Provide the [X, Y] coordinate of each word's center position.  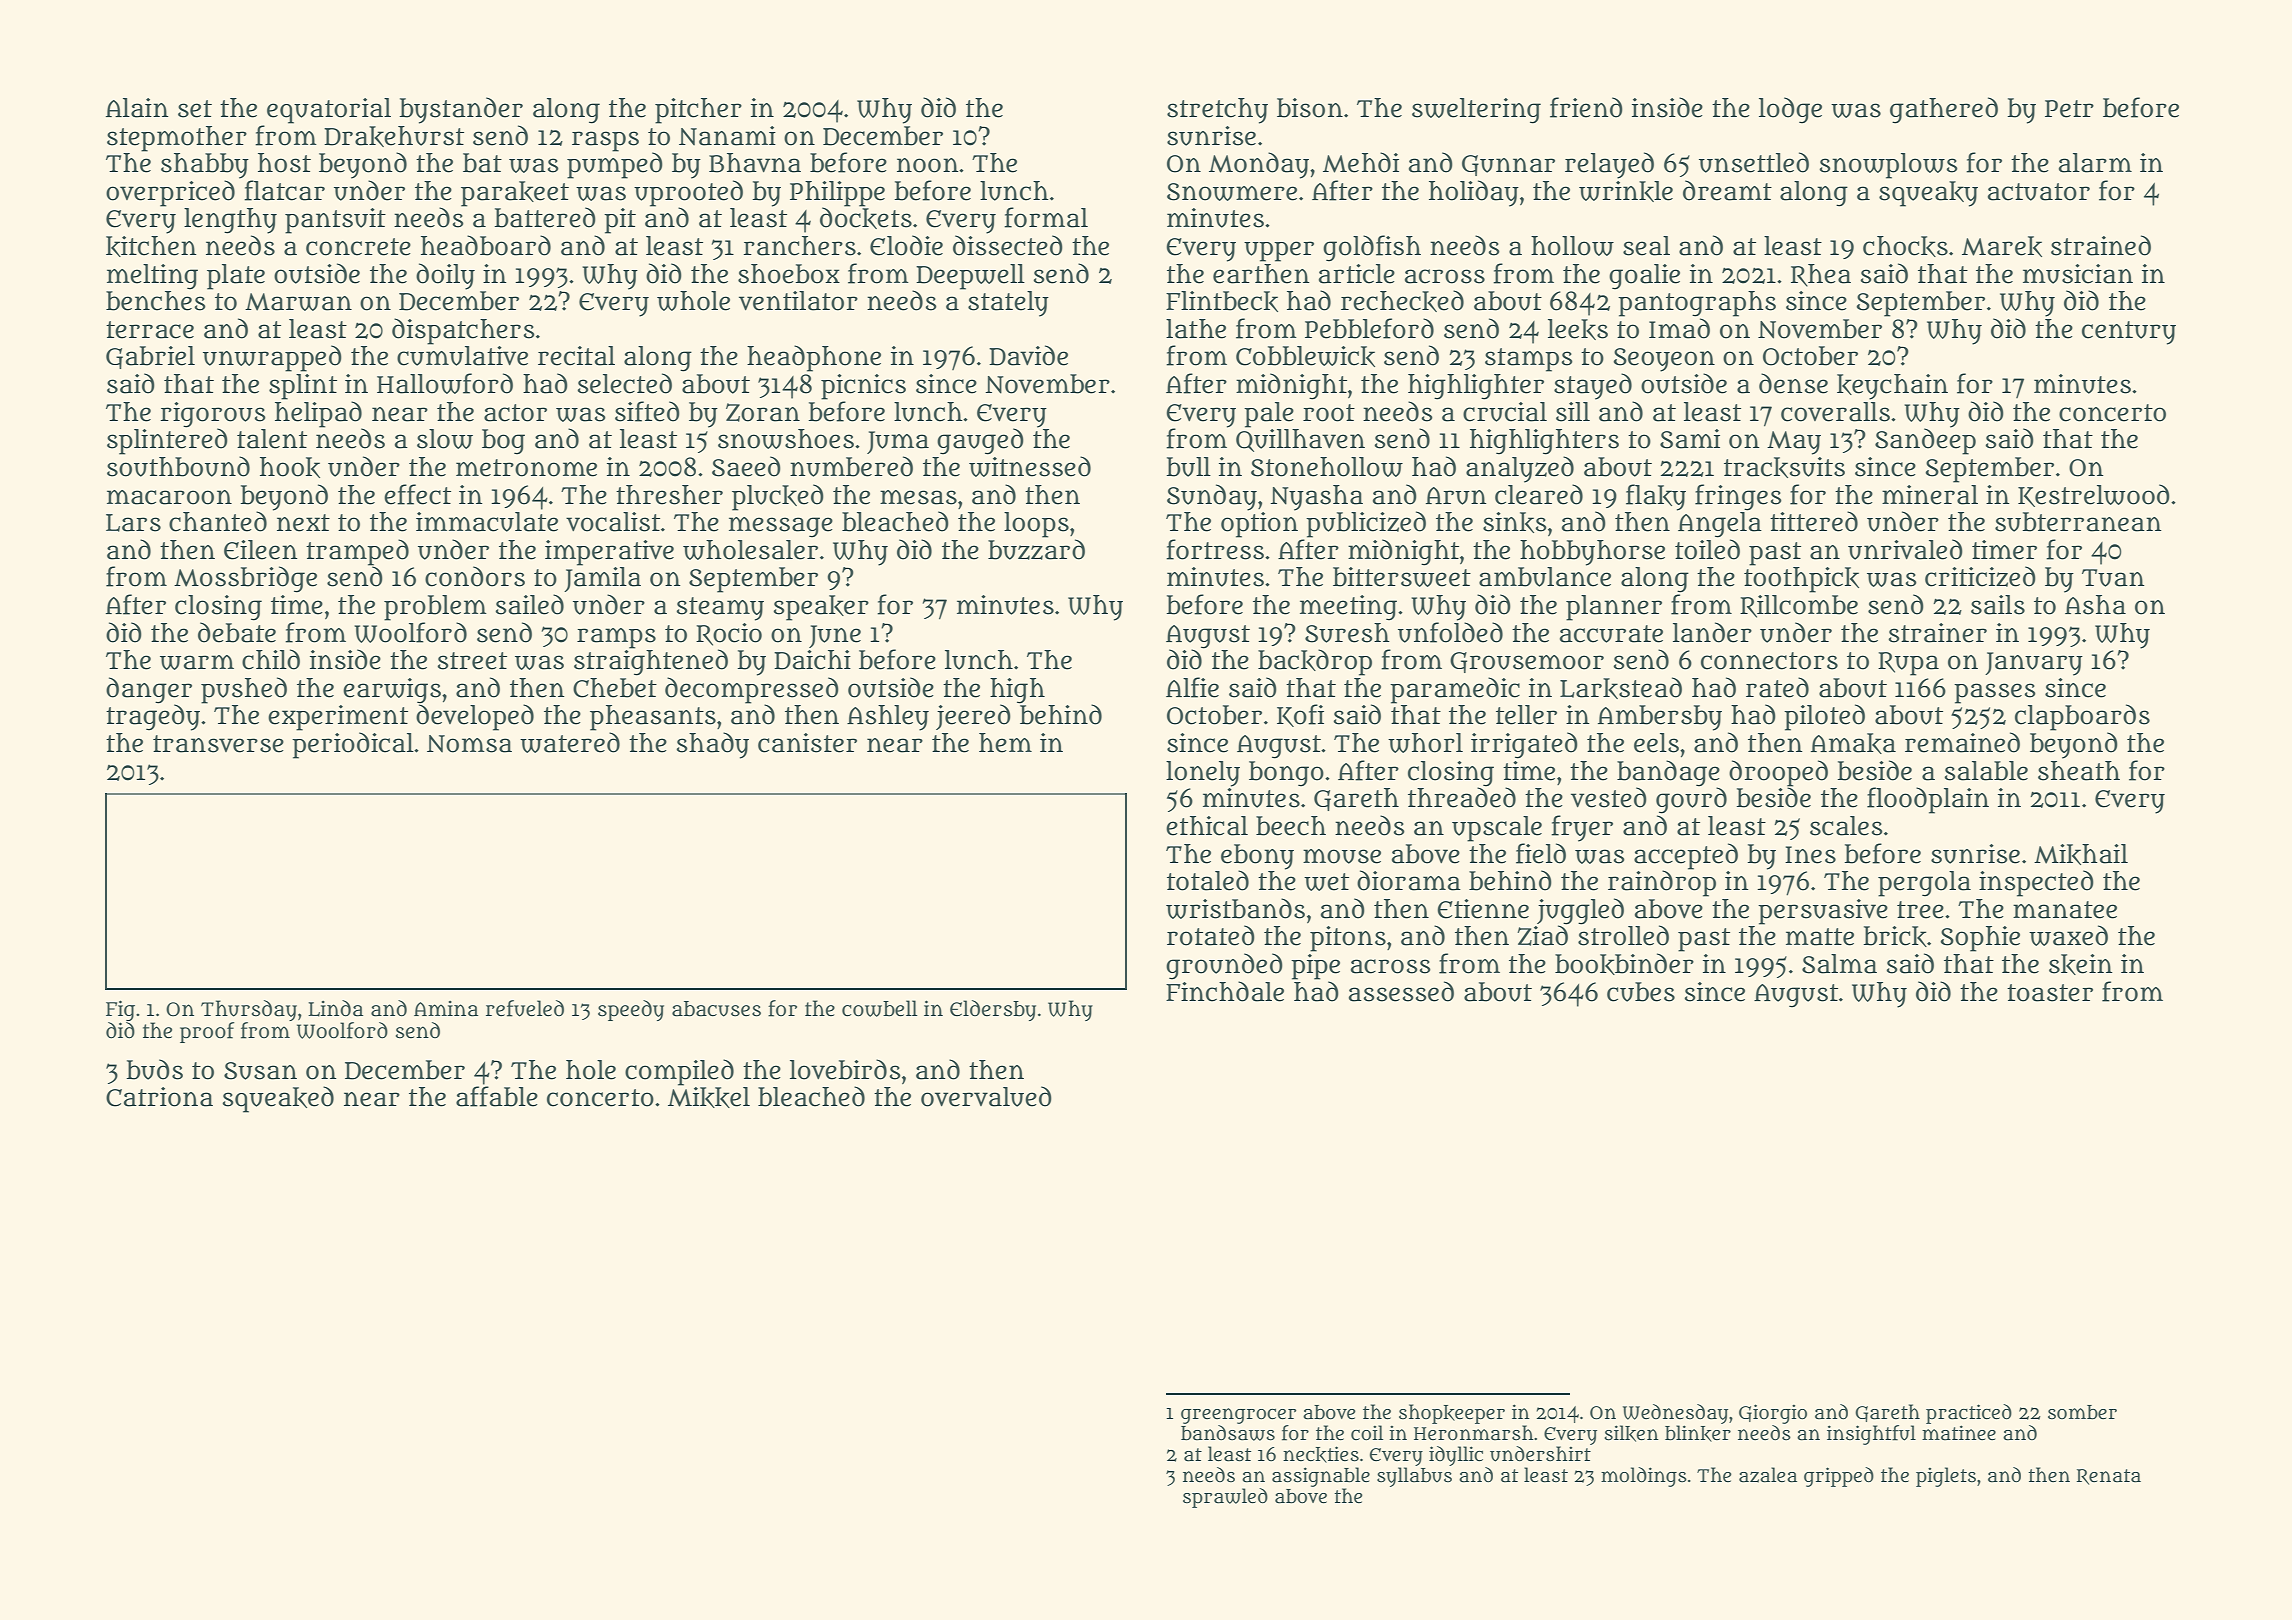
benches [156, 301]
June [835, 636]
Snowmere [1232, 192]
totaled [1208, 880]
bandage [1668, 773]
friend [1586, 107]
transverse [218, 744]
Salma [1839, 964]
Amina [446, 1009]
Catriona [159, 1097]
